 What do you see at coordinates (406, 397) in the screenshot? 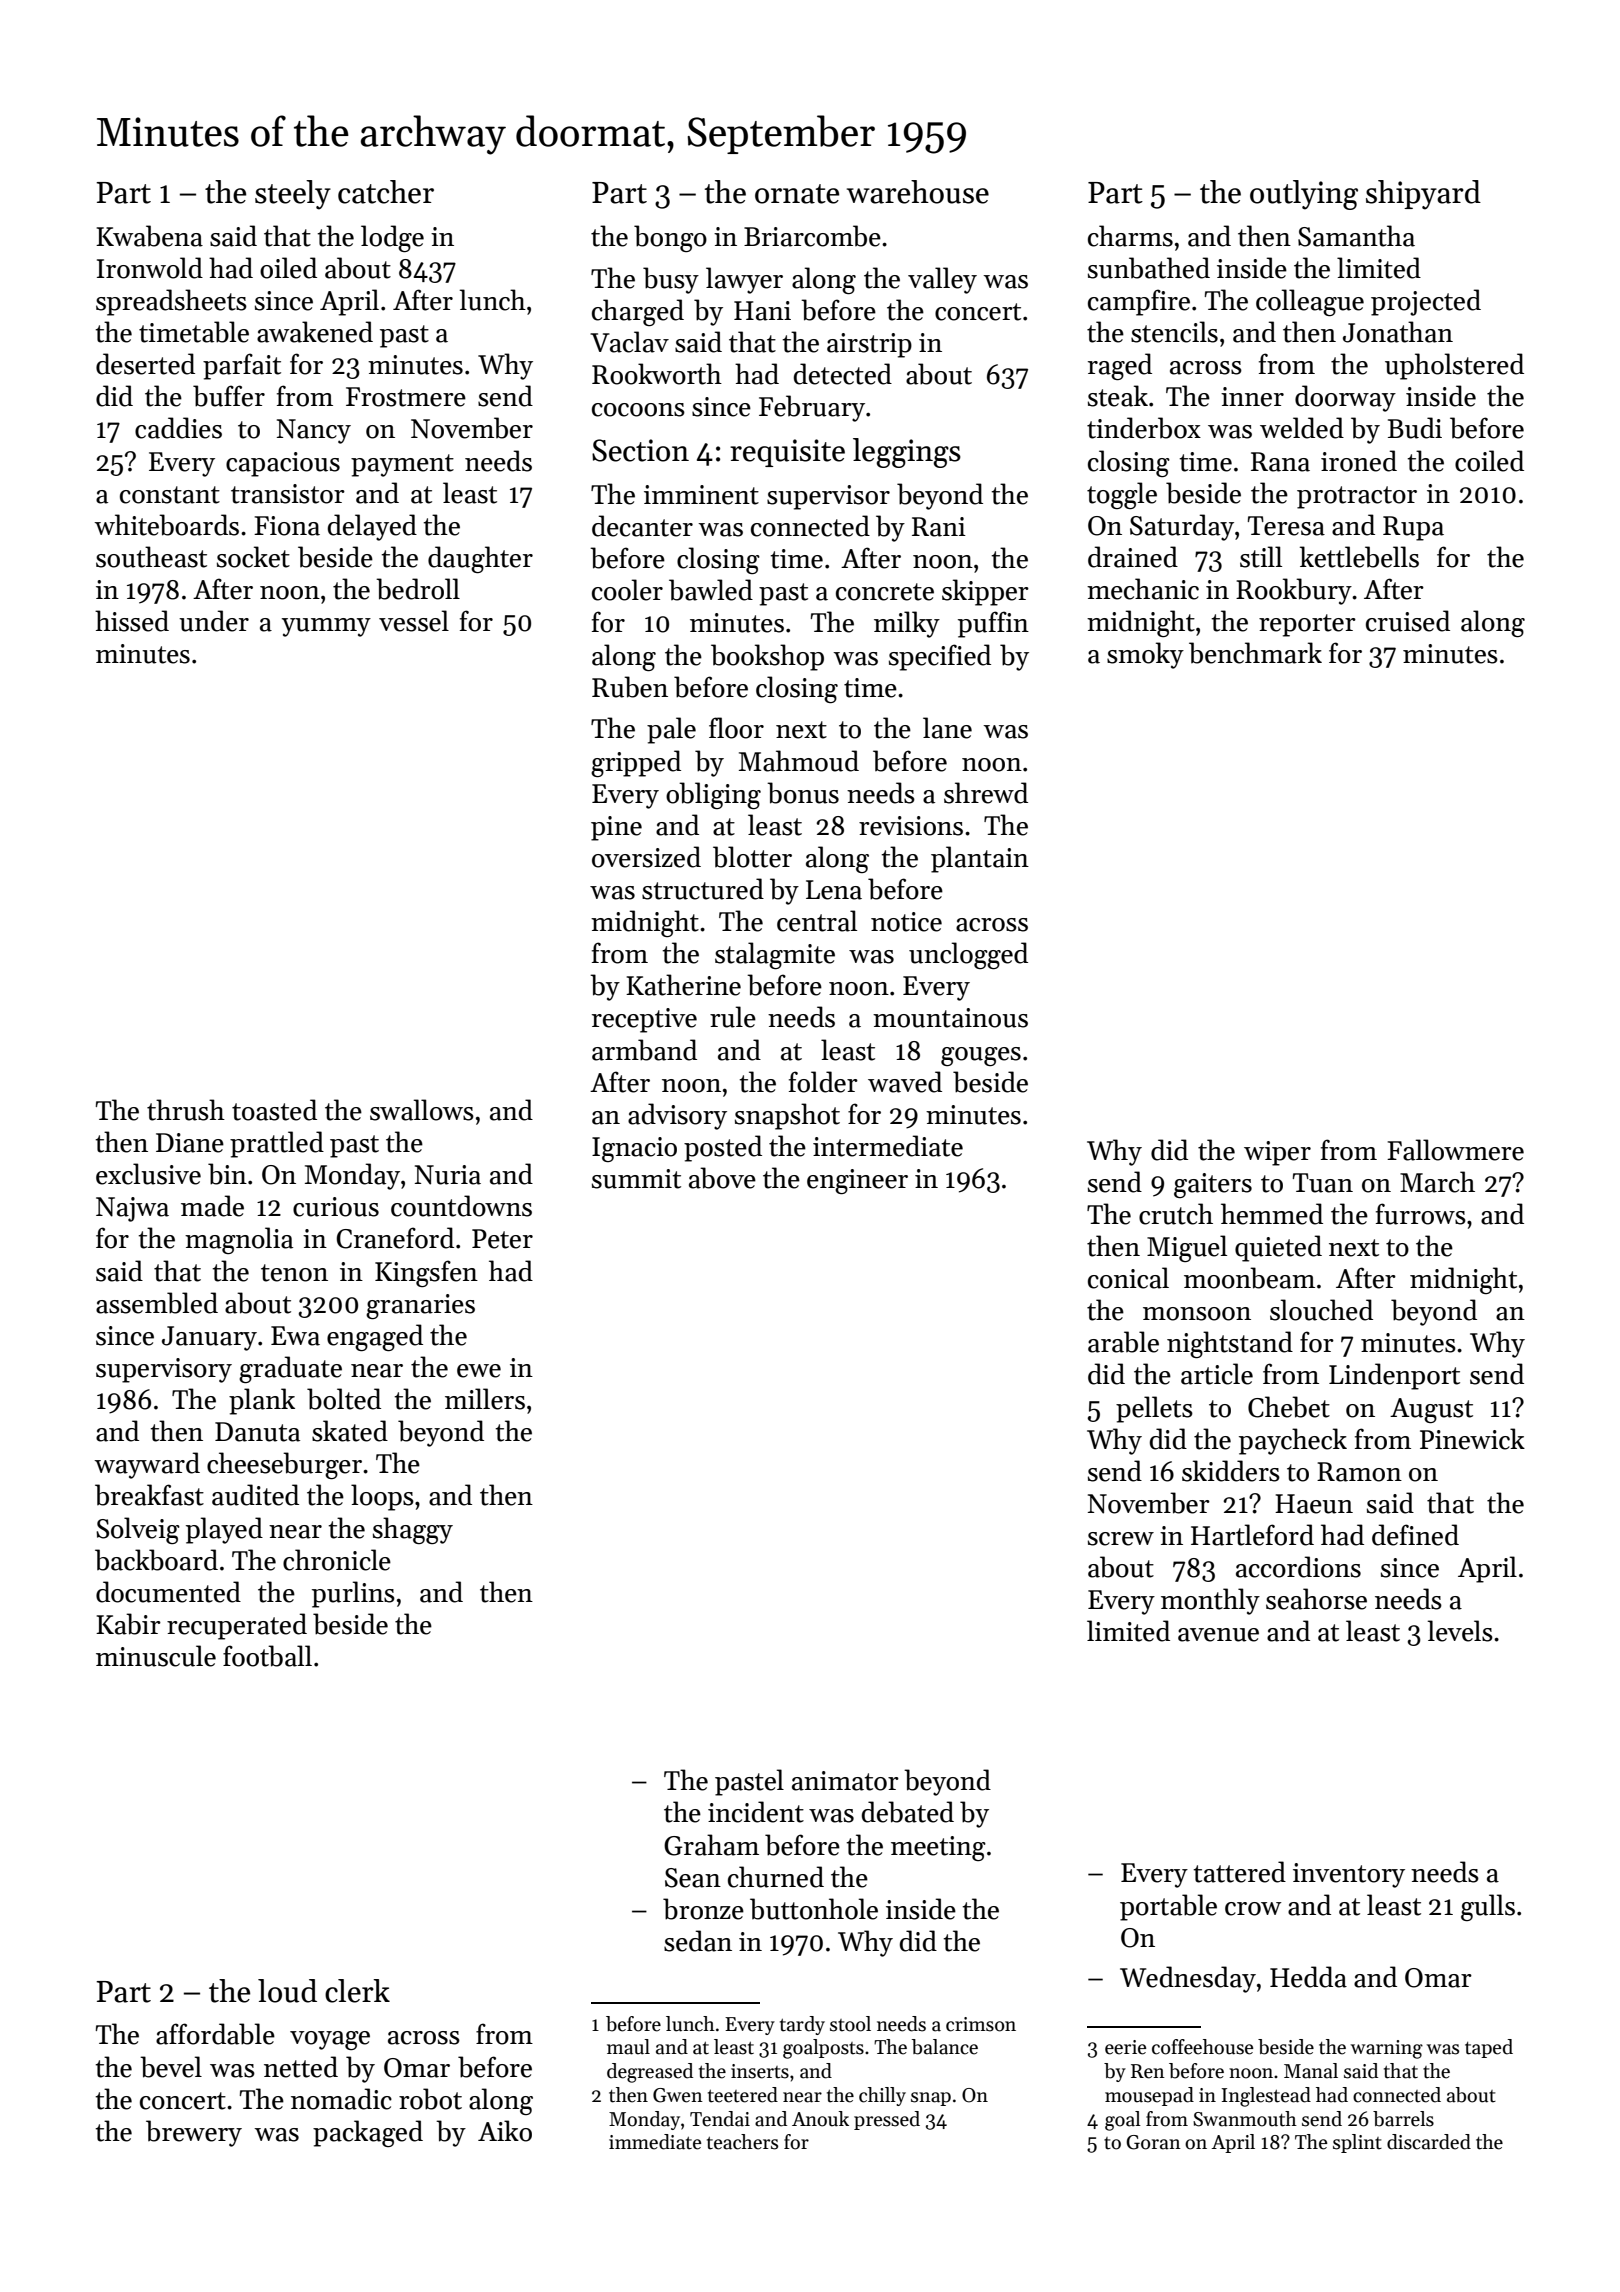
I see `Frostmere` at bounding box center [406, 397].
